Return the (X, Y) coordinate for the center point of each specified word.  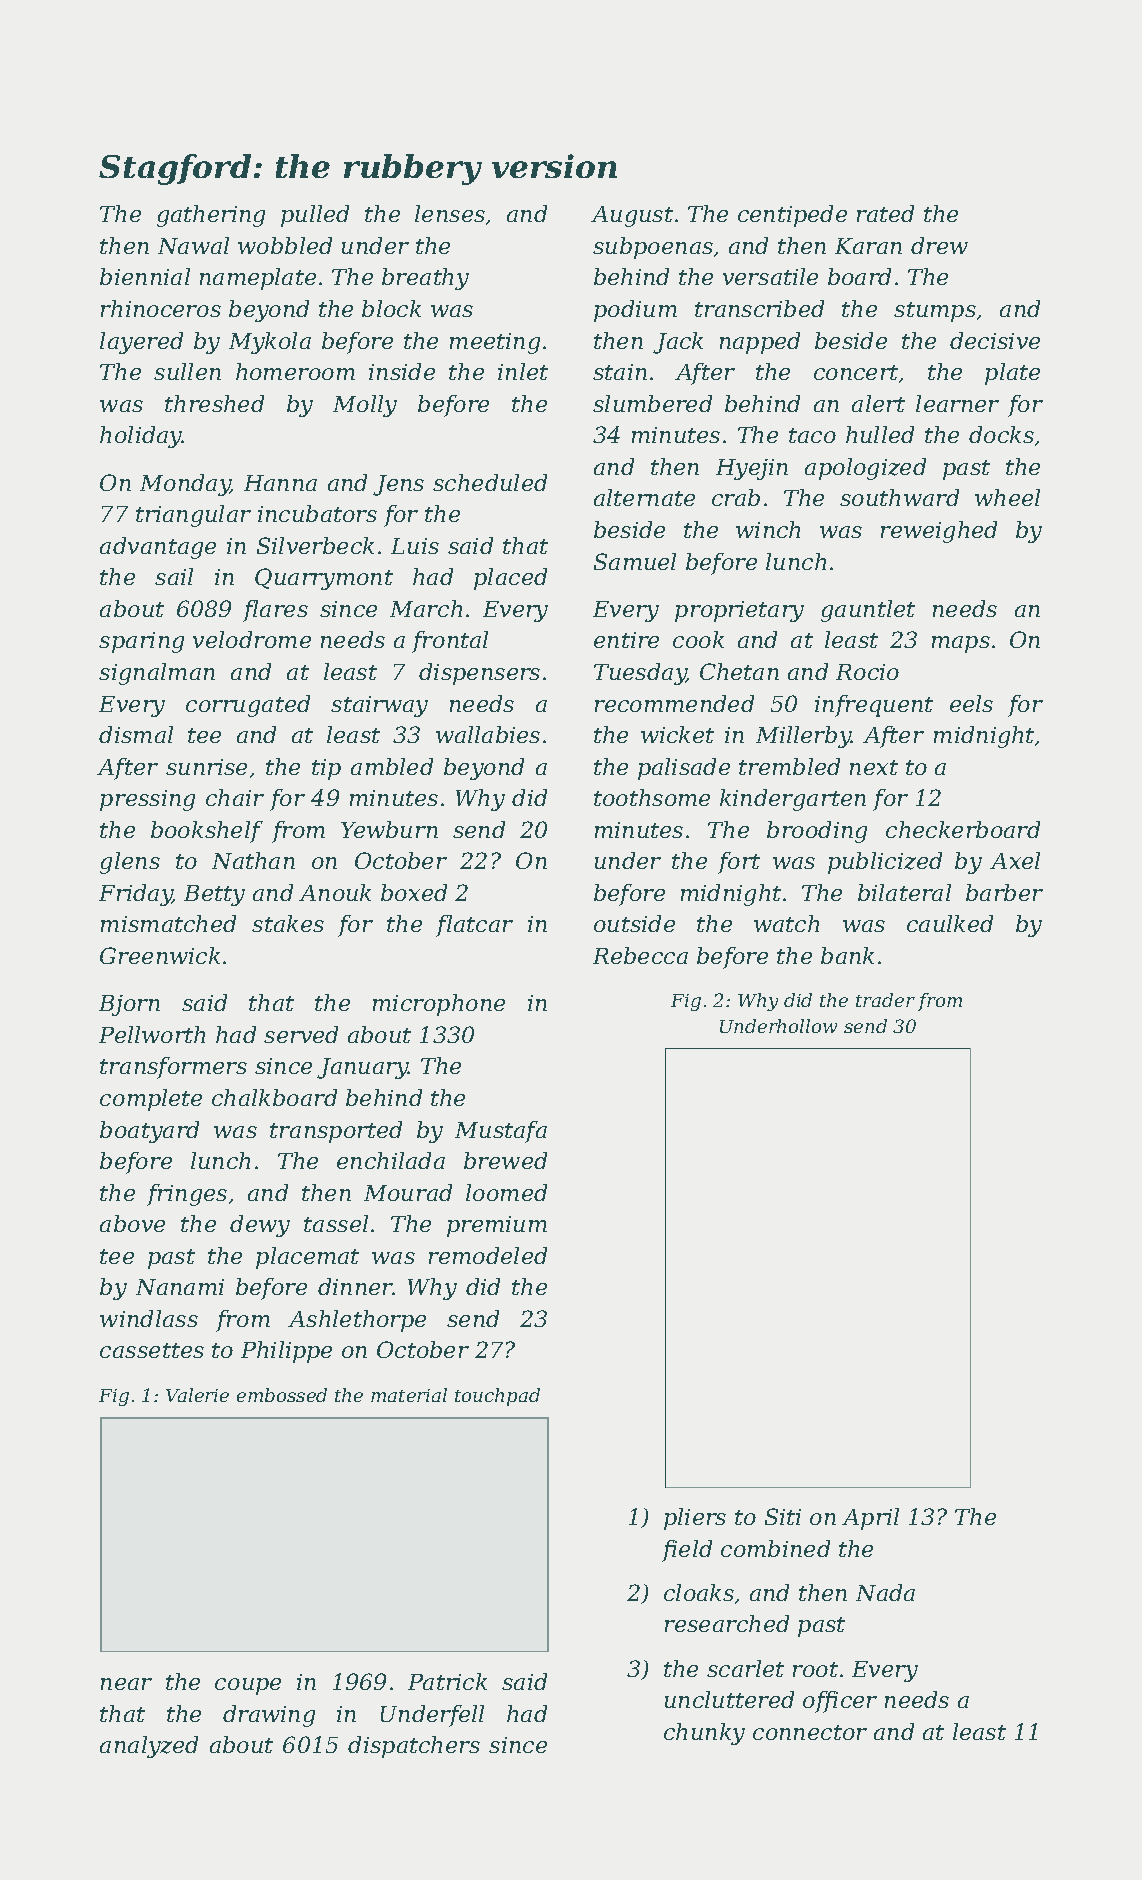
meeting (495, 343)
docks (1001, 434)
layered (141, 343)
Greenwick (160, 955)
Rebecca (640, 955)
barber (1004, 892)
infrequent (874, 706)
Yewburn (389, 829)
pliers (695, 1519)
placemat (307, 1258)
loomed (506, 1192)
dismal (136, 734)
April (870, 1519)
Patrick (447, 1681)
